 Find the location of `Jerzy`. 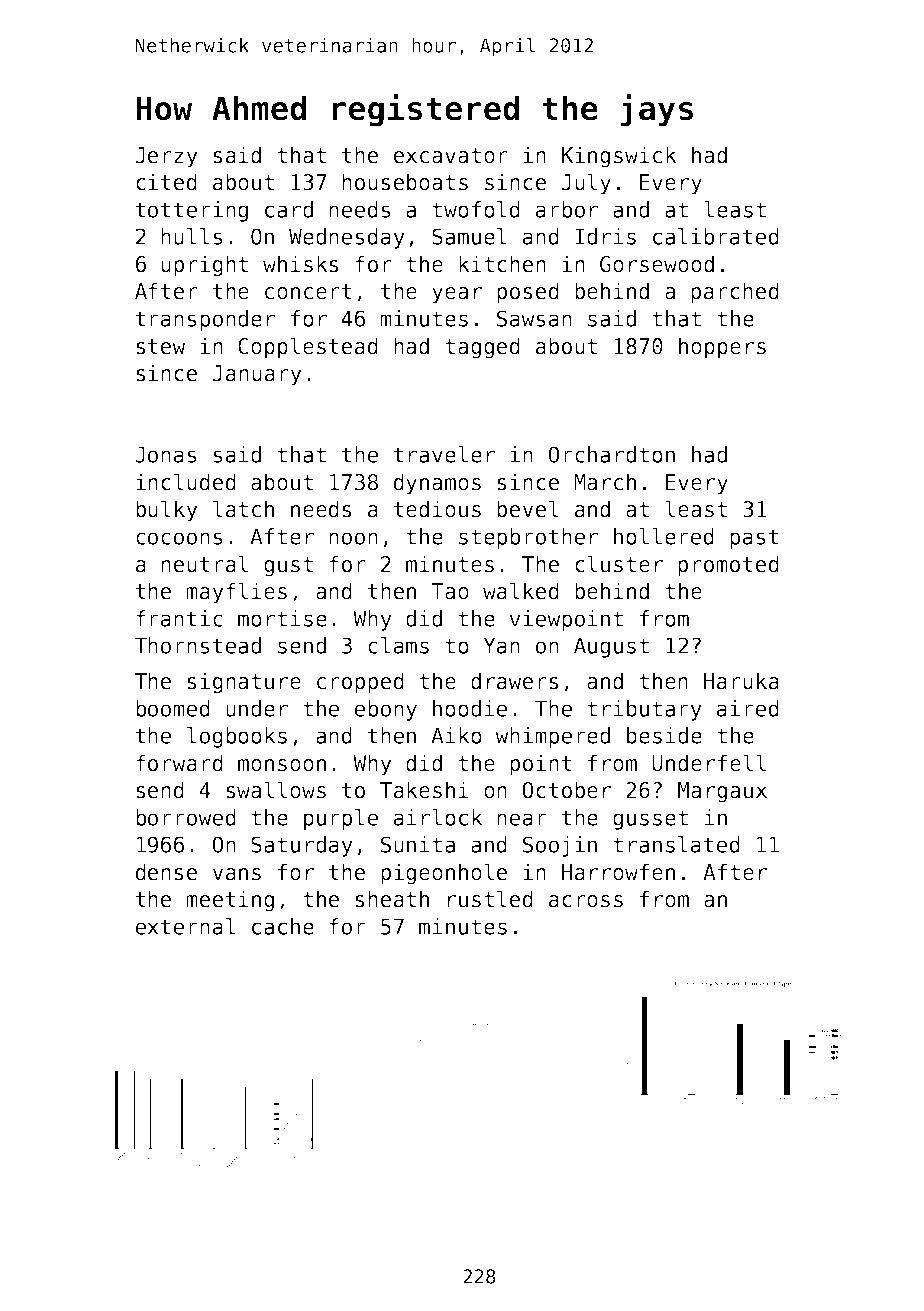

Jerzy is located at coordinates (166, 157).
